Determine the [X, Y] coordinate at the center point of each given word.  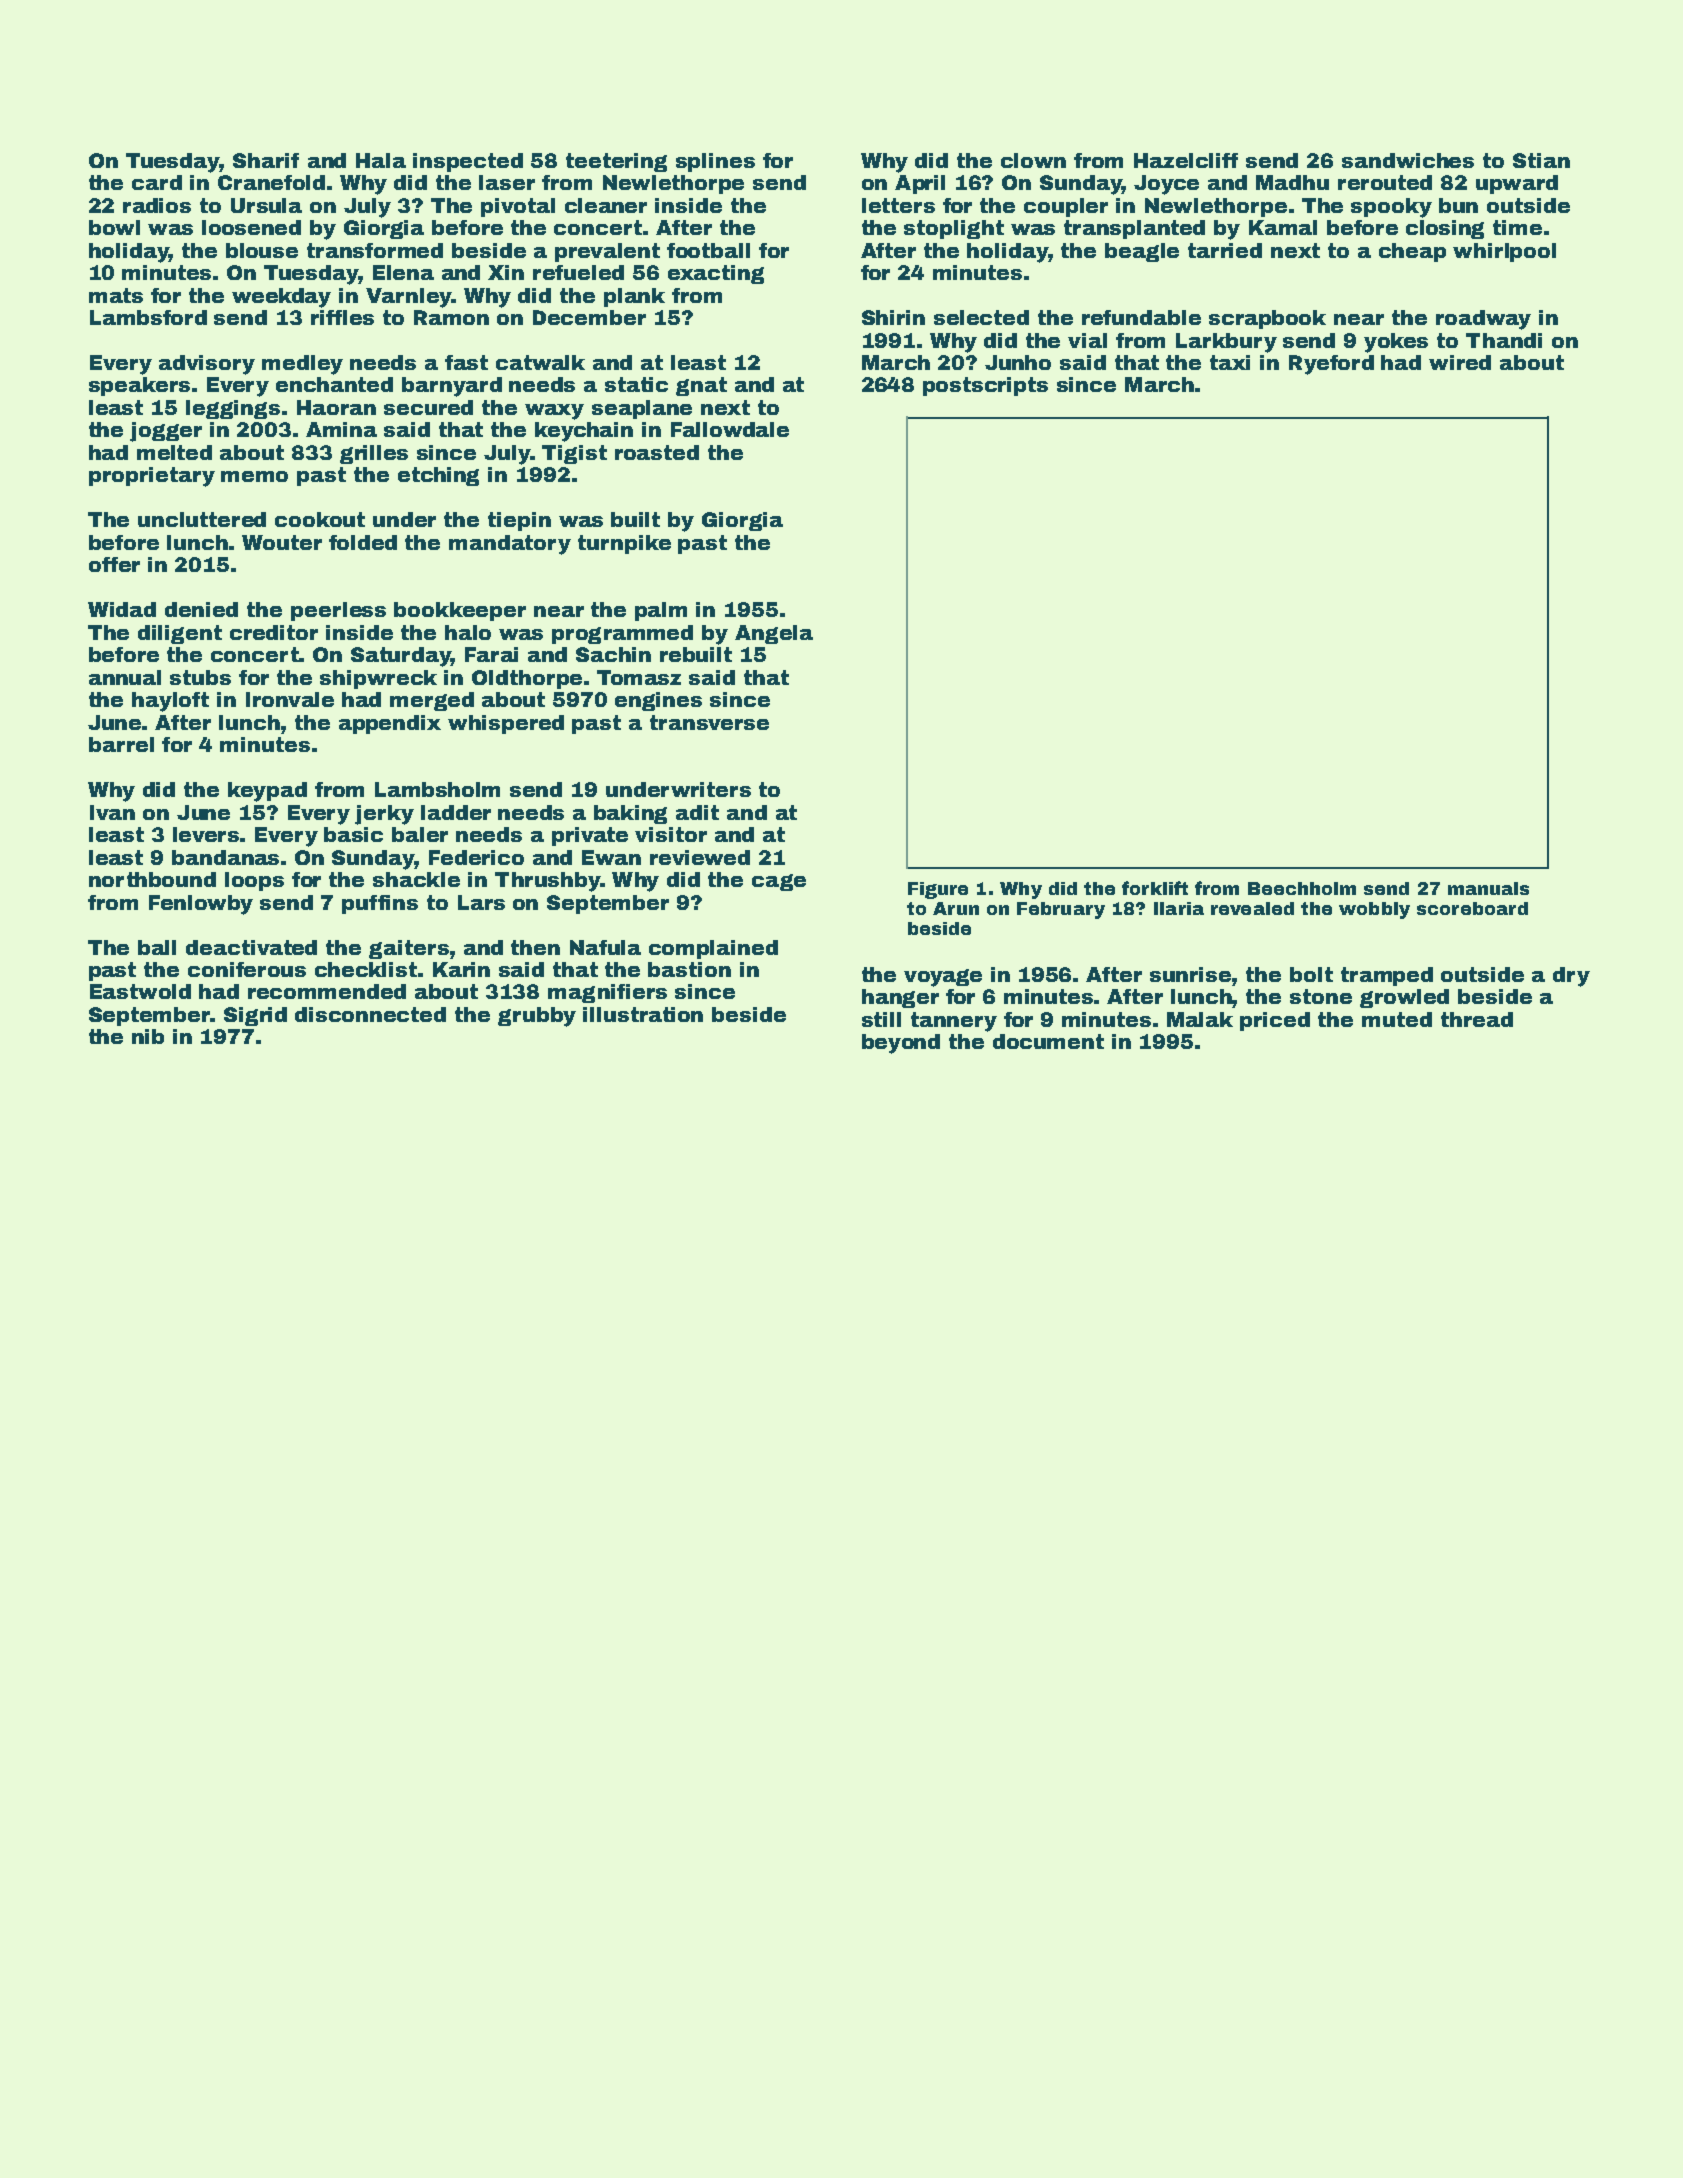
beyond [901, 1044]
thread [1477, 1019]
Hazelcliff [1186, 160]
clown [1033, 160]
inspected [468, 162]
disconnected [370, 1014]
